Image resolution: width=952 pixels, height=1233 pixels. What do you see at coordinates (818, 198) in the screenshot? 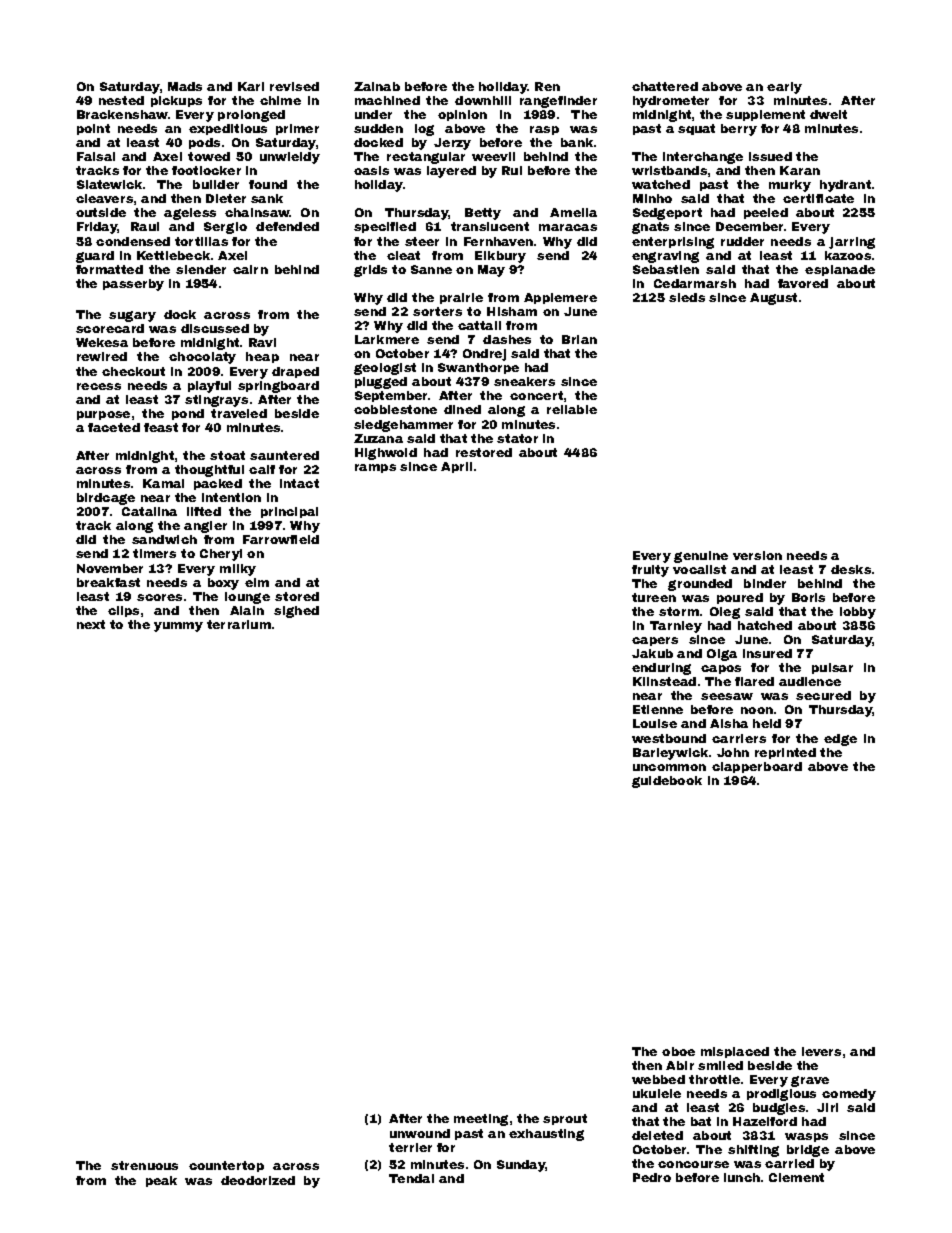
I see `certificate` at bounding box center [818, 198].
